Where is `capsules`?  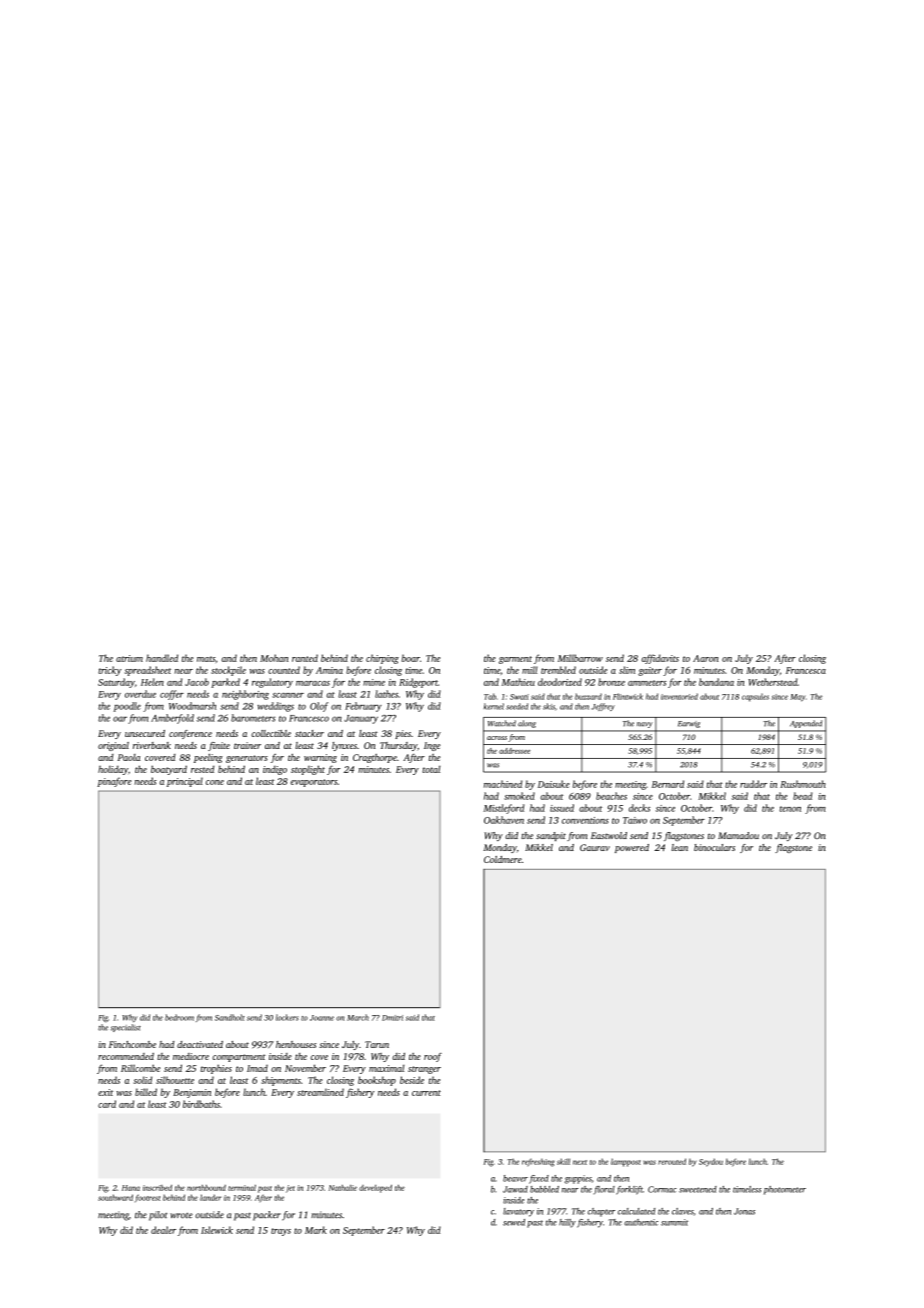
capsules is located at coordinates (755, 697).
